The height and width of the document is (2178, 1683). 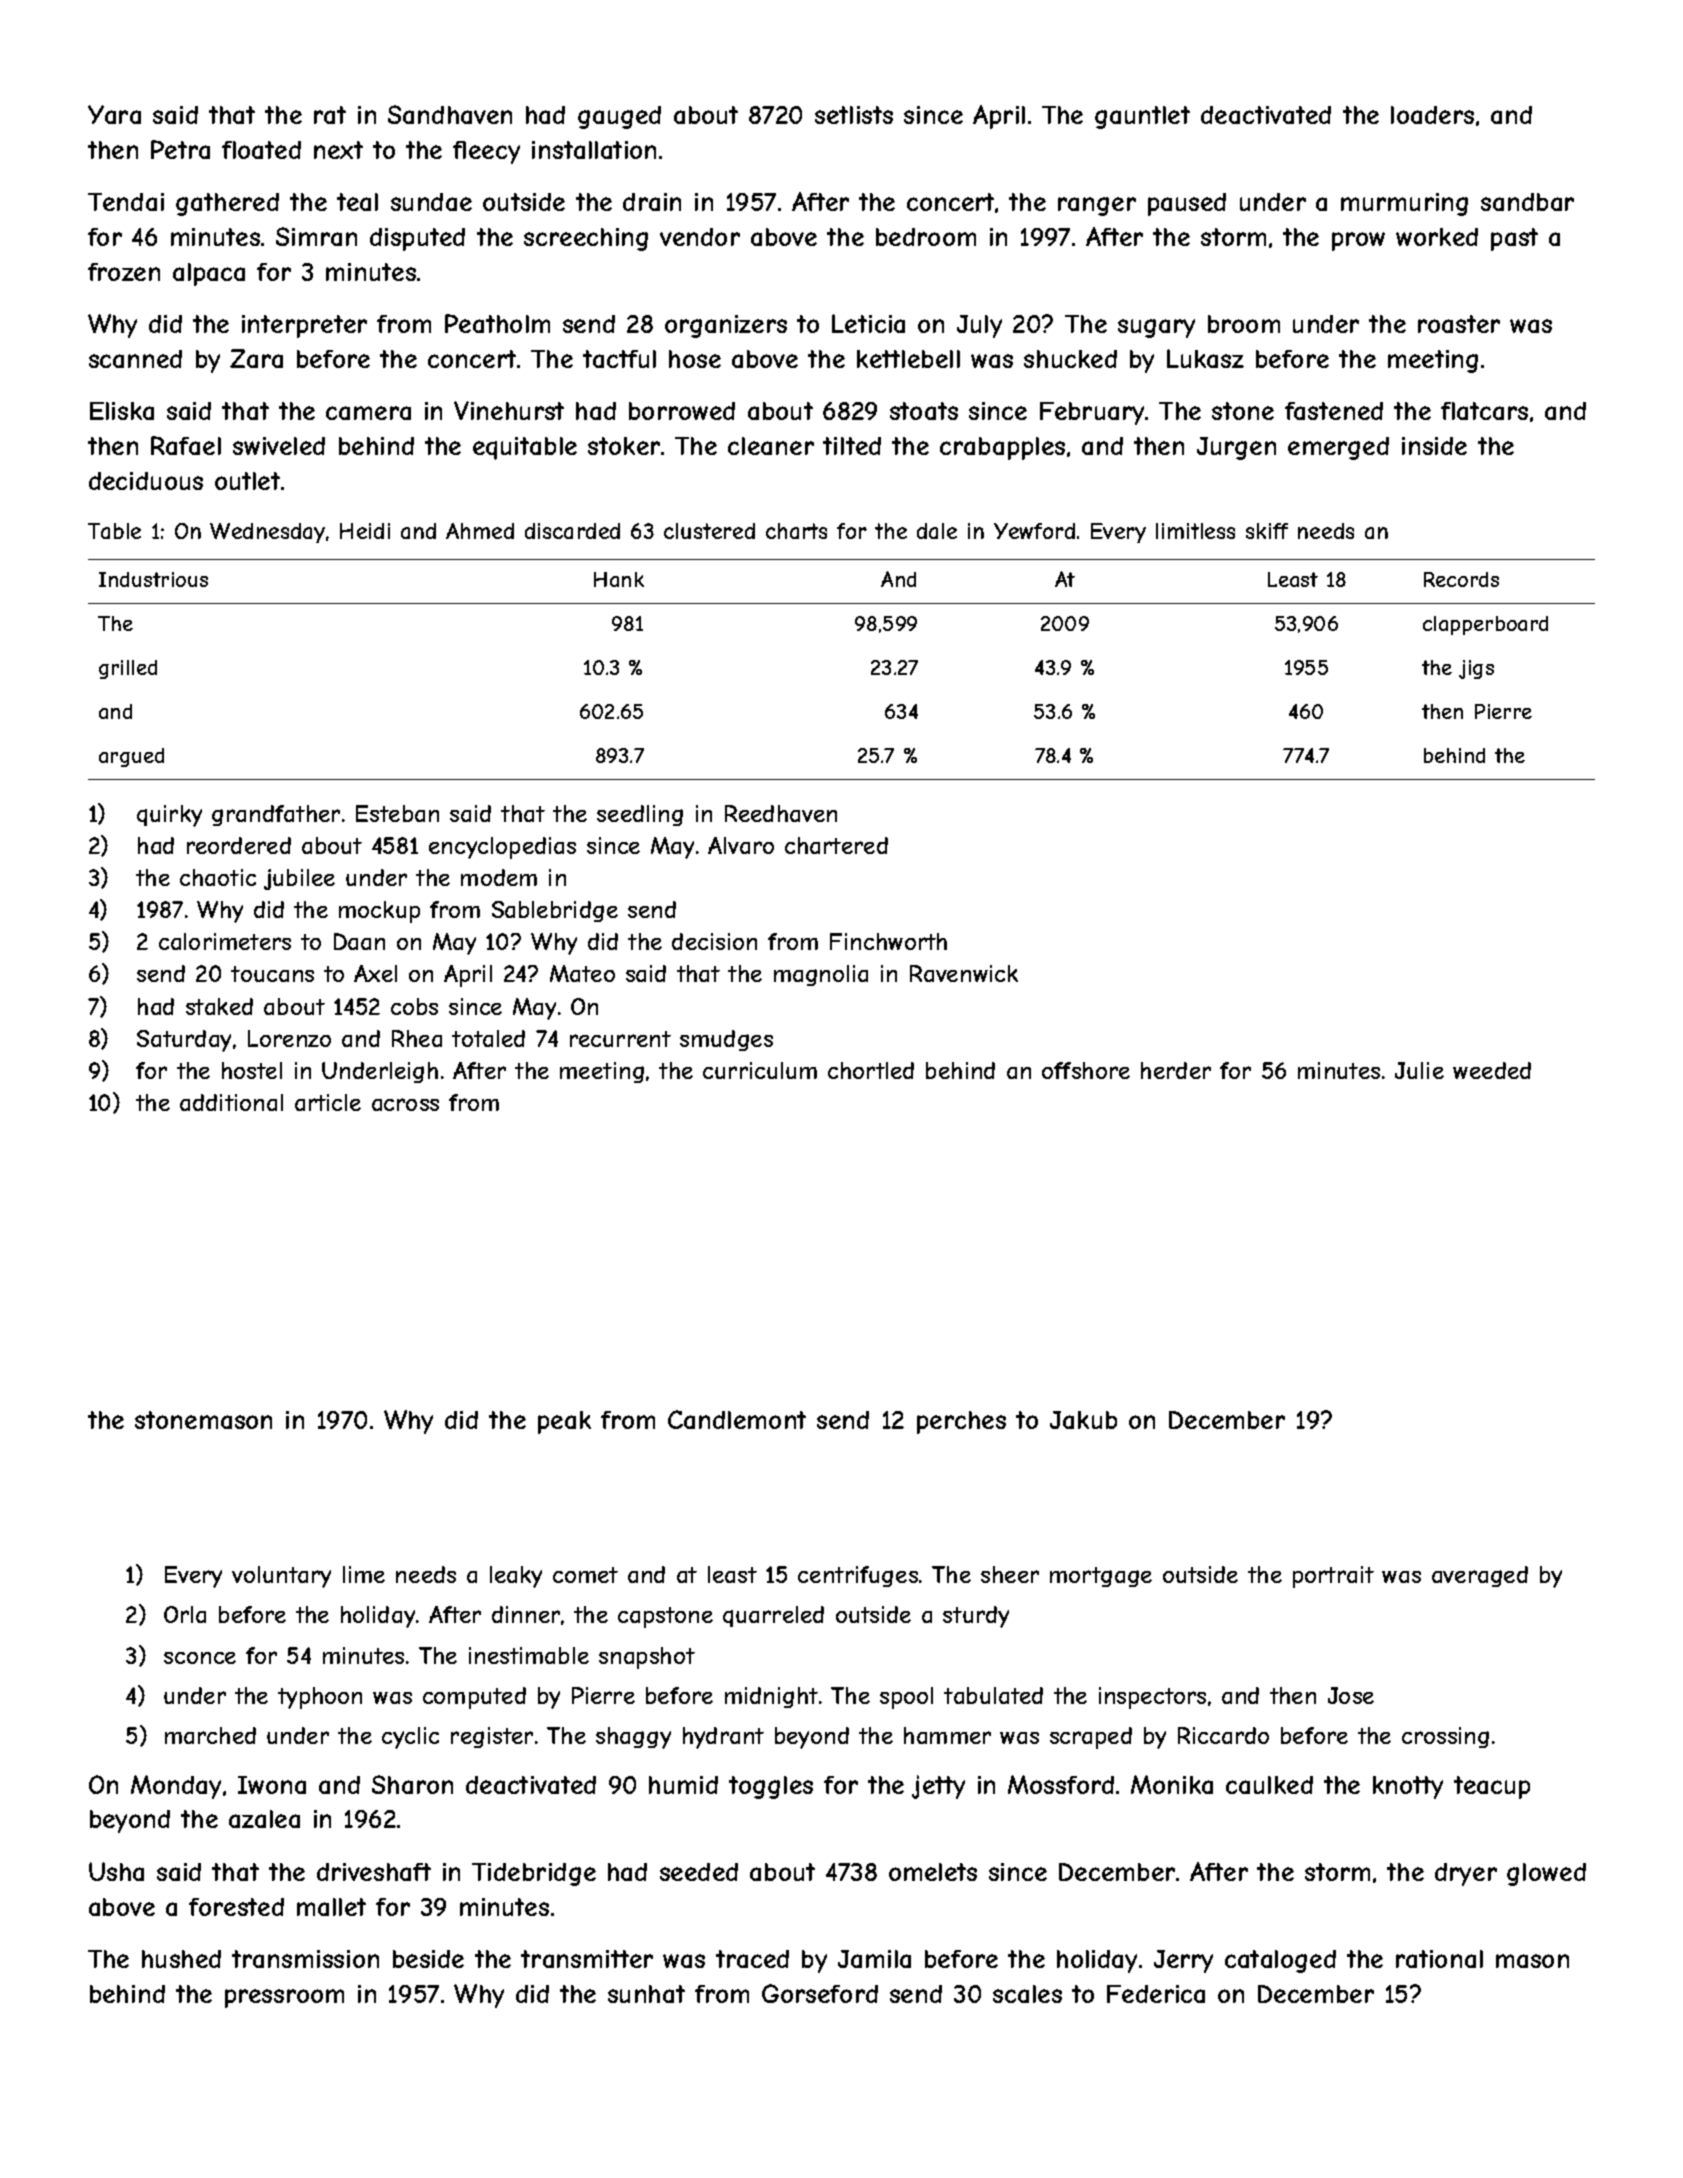 What do you see at coordinates (1267, 531) in the document?
I see `skiff` at bounding box center [1267, 531].
